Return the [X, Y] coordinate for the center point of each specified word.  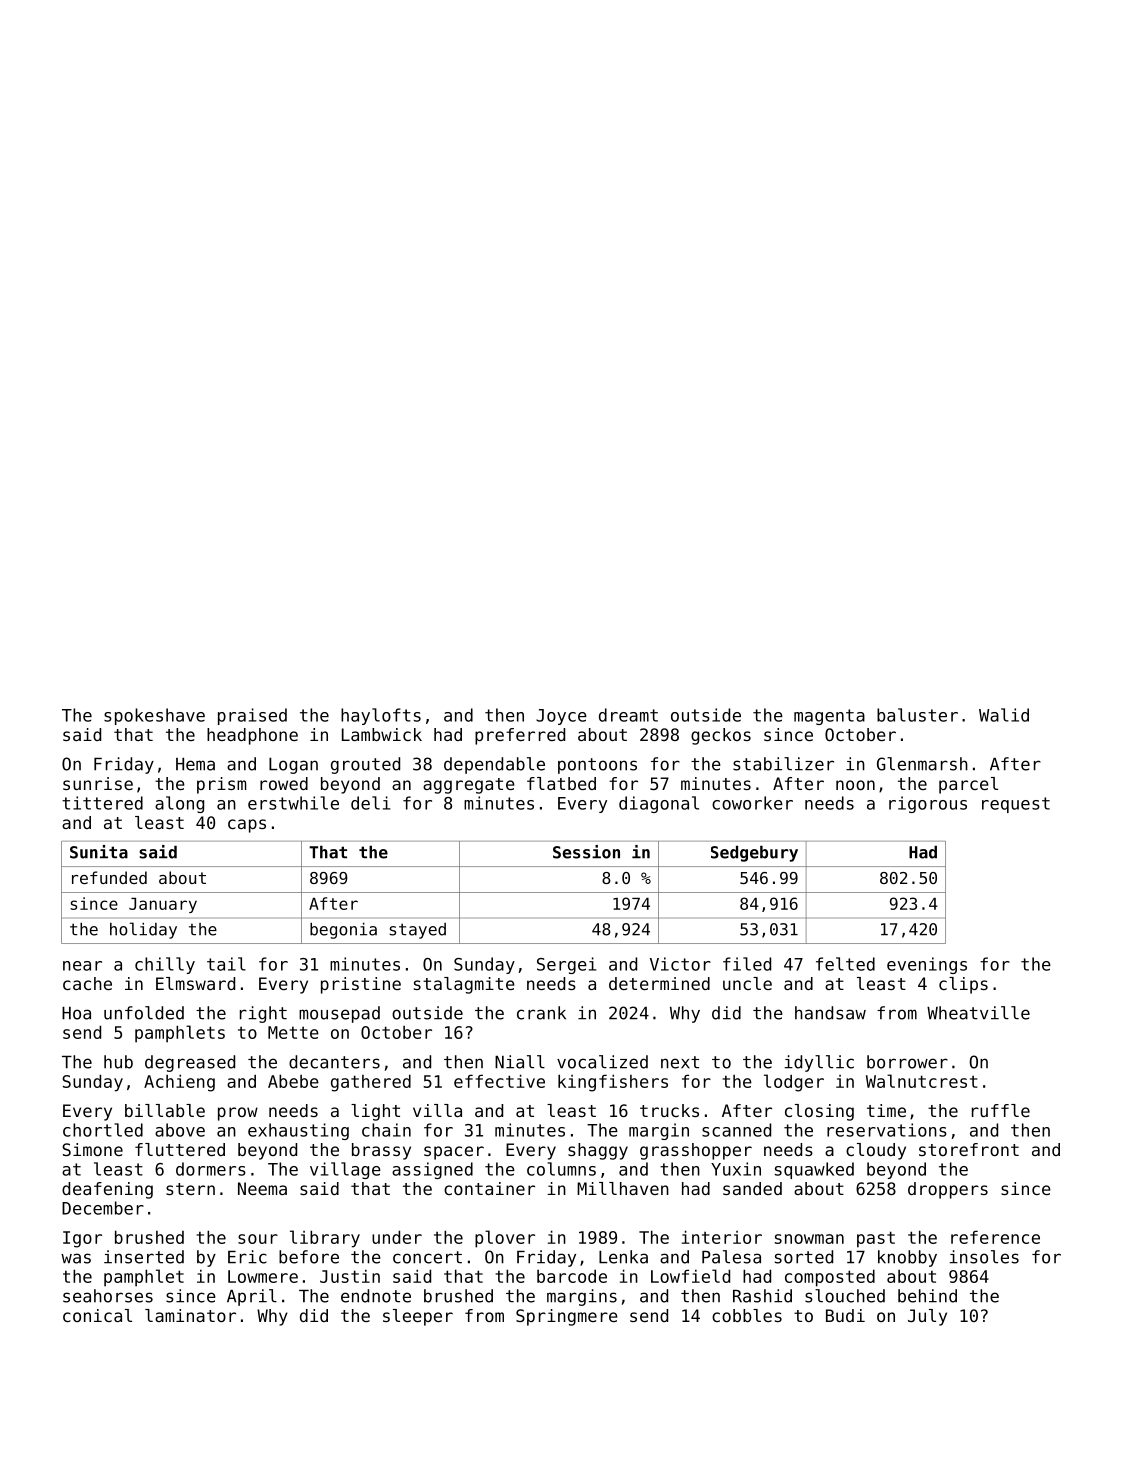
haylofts [381, 716]
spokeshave [154, 716]
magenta [829, 717]
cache [87, 983]
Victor [680, 964]
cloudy [876, 1151]
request [1016, 805]
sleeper [418, 1317]
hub [118, 1062]
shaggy [598, 1151]
